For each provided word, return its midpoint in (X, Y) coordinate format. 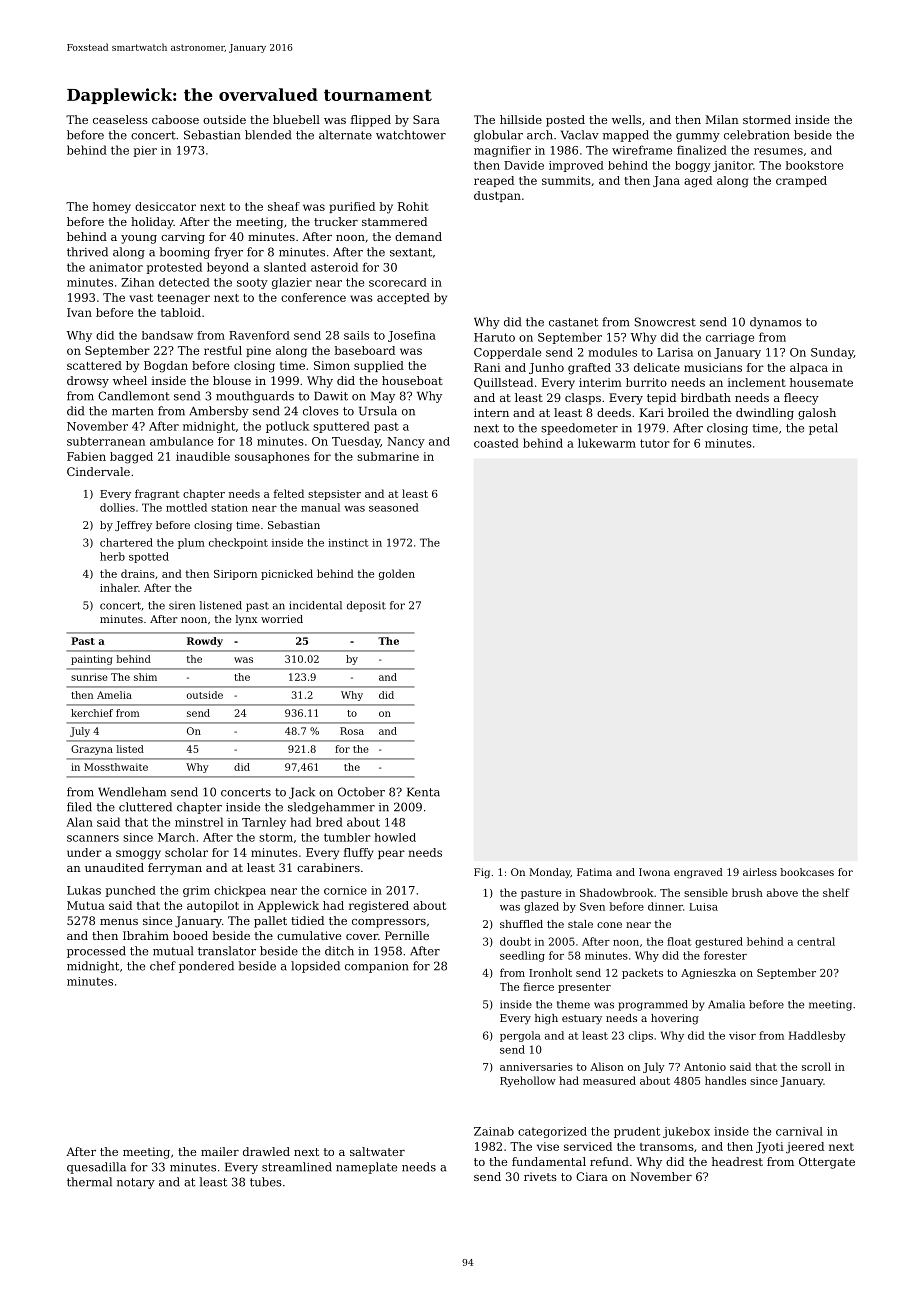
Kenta (423, 792)
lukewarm (607, 443)
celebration (756, 135)
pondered (206, 967)
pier (145, 151)
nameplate (366, 1168)
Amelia (114, 695)
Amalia (726, 1004)
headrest (737, 1161)
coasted (496, 443)
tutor (655, 443)
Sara (426, 119)
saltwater (377, 1151)
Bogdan (166, 367)
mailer (220, 1151)
